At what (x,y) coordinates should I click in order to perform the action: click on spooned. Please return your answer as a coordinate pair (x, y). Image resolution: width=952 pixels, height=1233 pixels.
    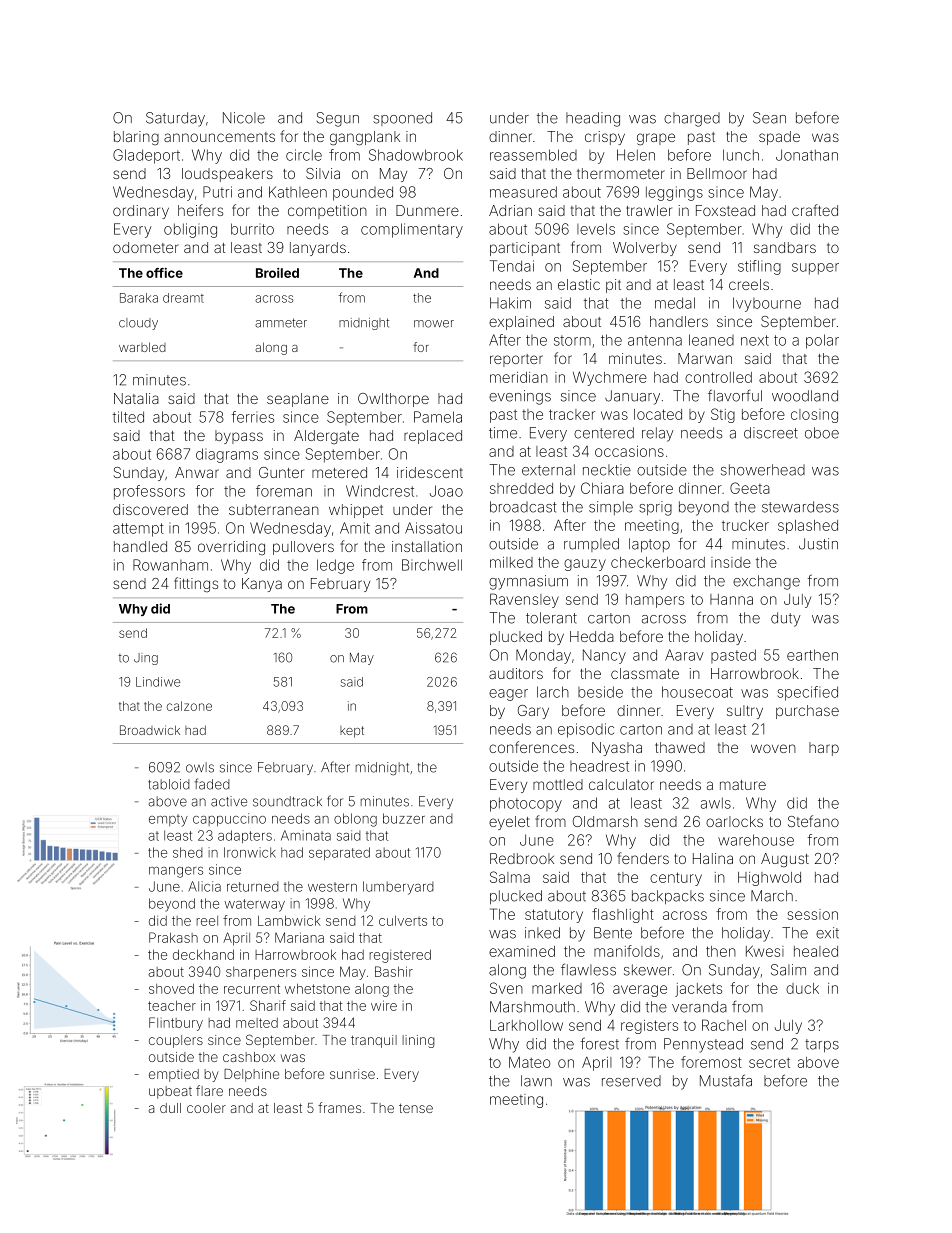
    Looking at the image, I should click on (402, 119).
